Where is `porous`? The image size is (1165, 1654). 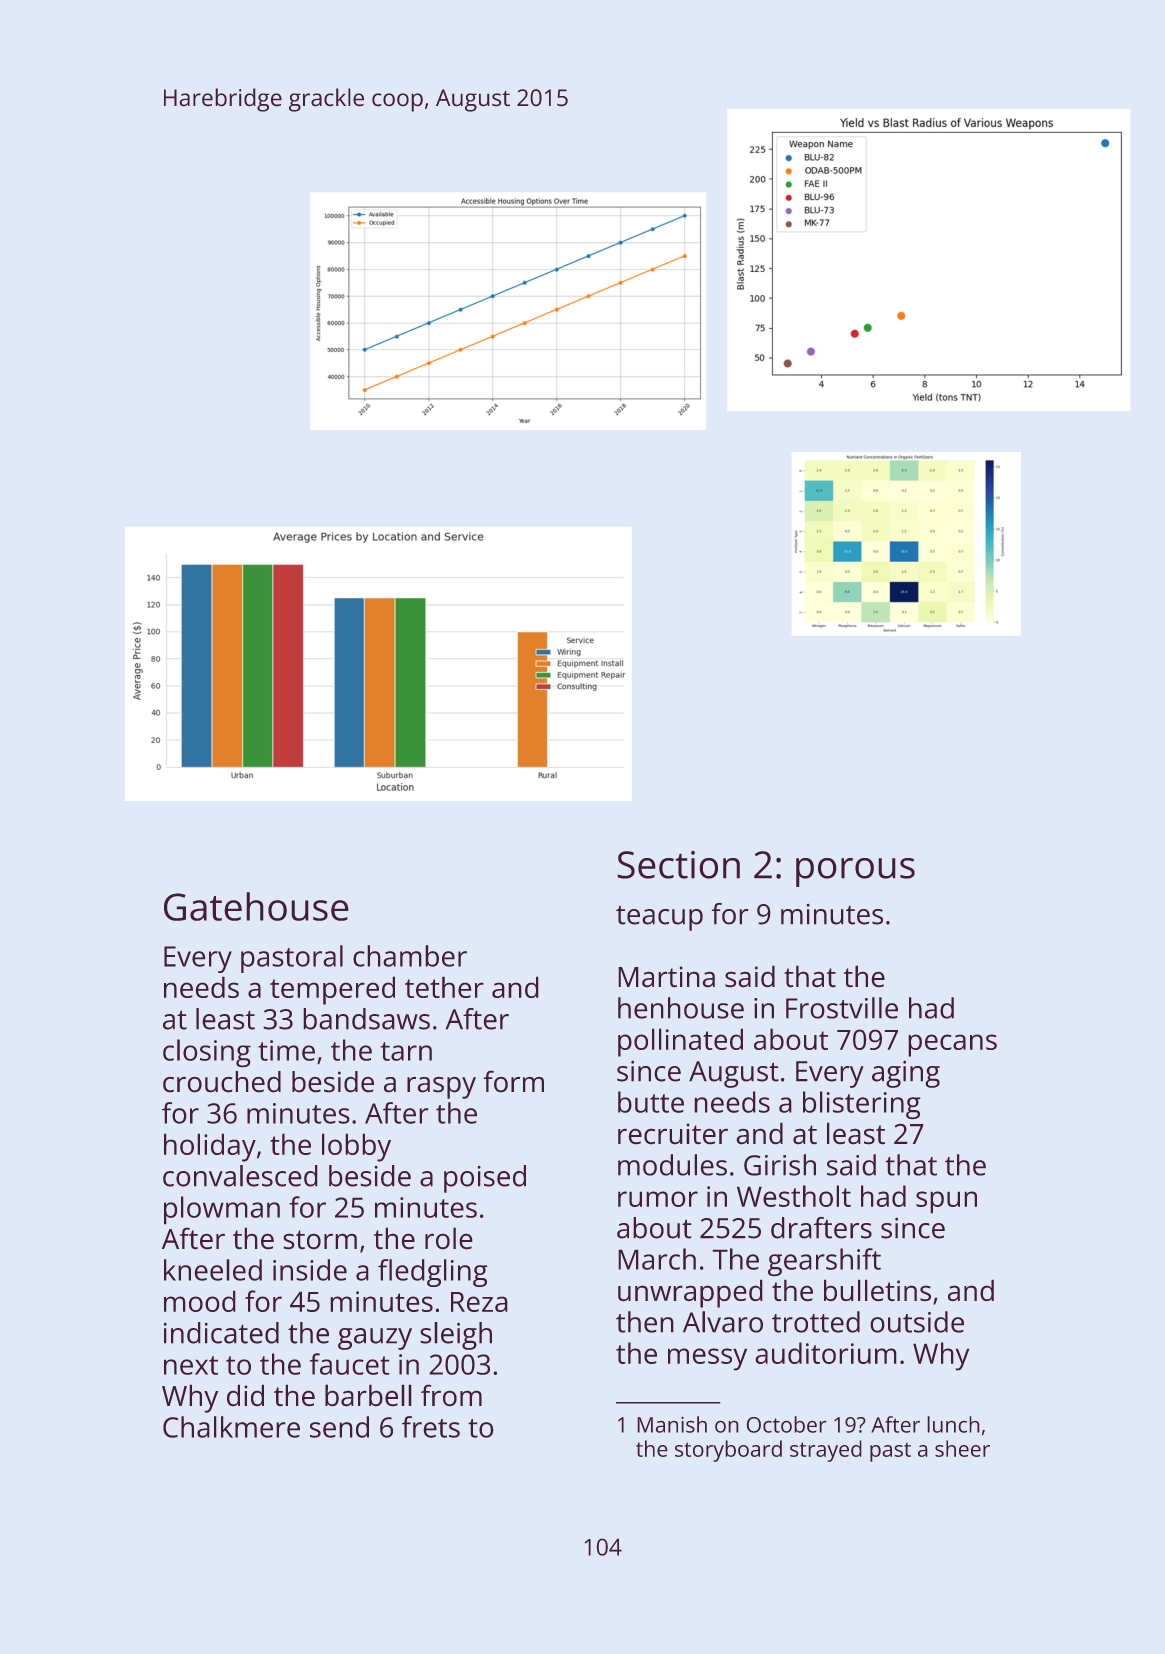
porous is located at coordinates (855, 872).
